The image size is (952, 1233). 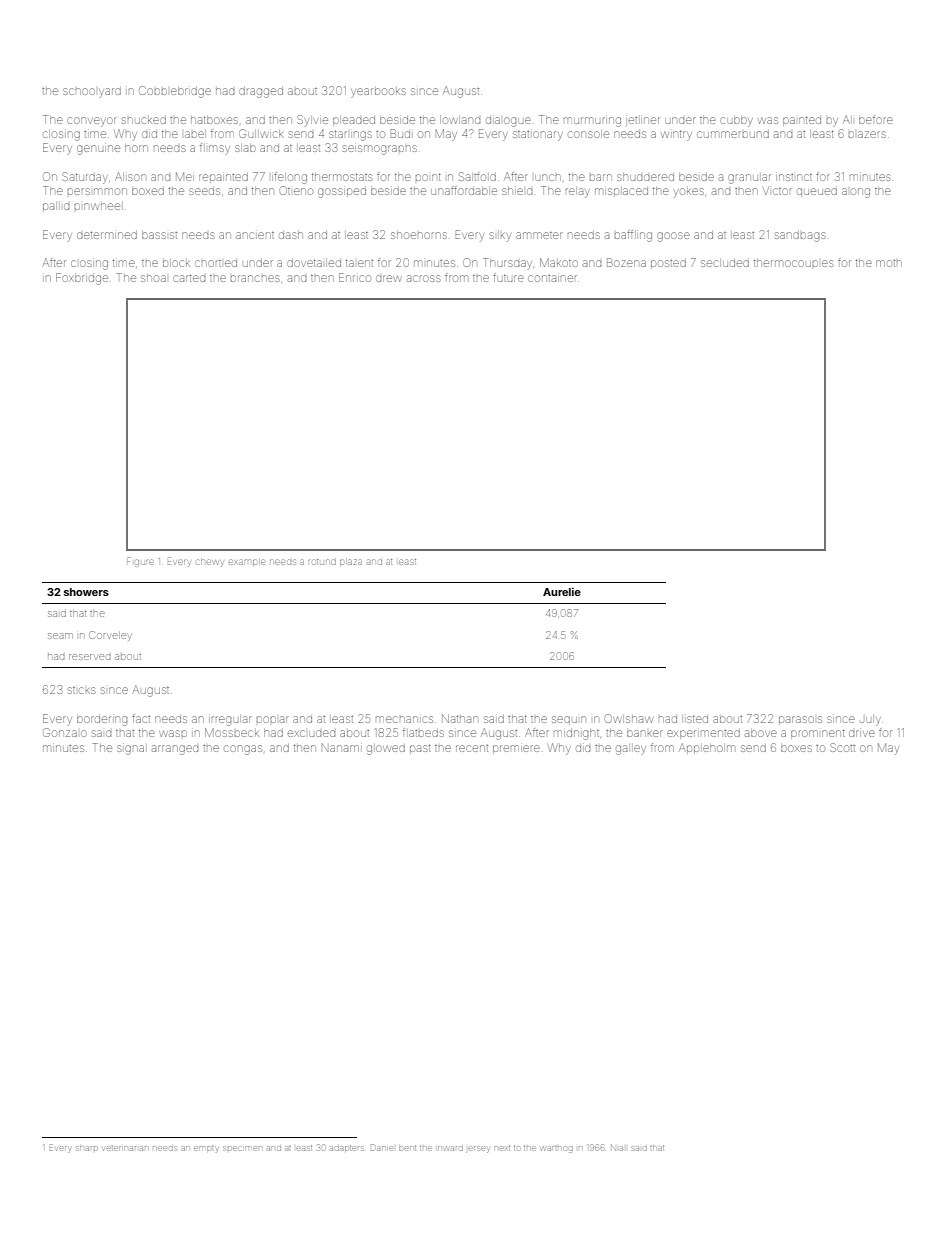 I want to click on moth, so click(x=889, y=263).
